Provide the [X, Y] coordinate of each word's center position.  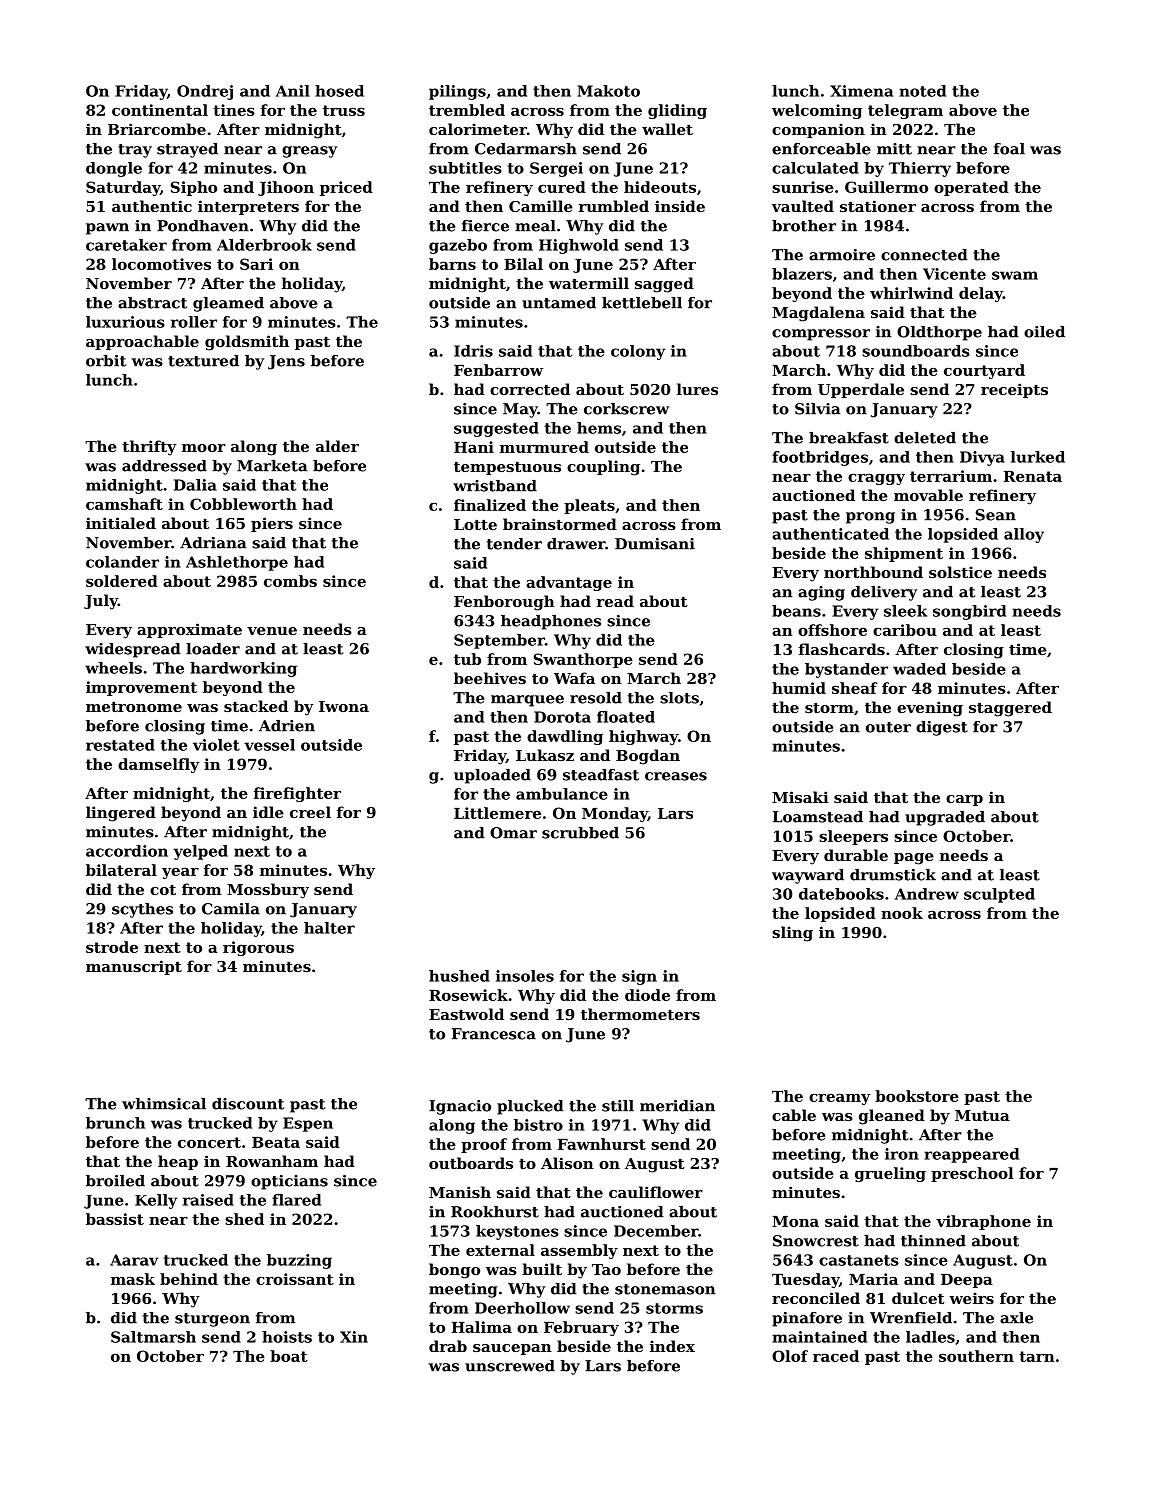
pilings [457, 92]
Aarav [134, 1260]
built [542, 1269]
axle [1016, 1318]
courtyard [984, 371]
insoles [525, 976]
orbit [106, 361]
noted [922, 91]
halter [329, 928]
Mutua [982, 1115]
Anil [293, 91]
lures [697, 389]
